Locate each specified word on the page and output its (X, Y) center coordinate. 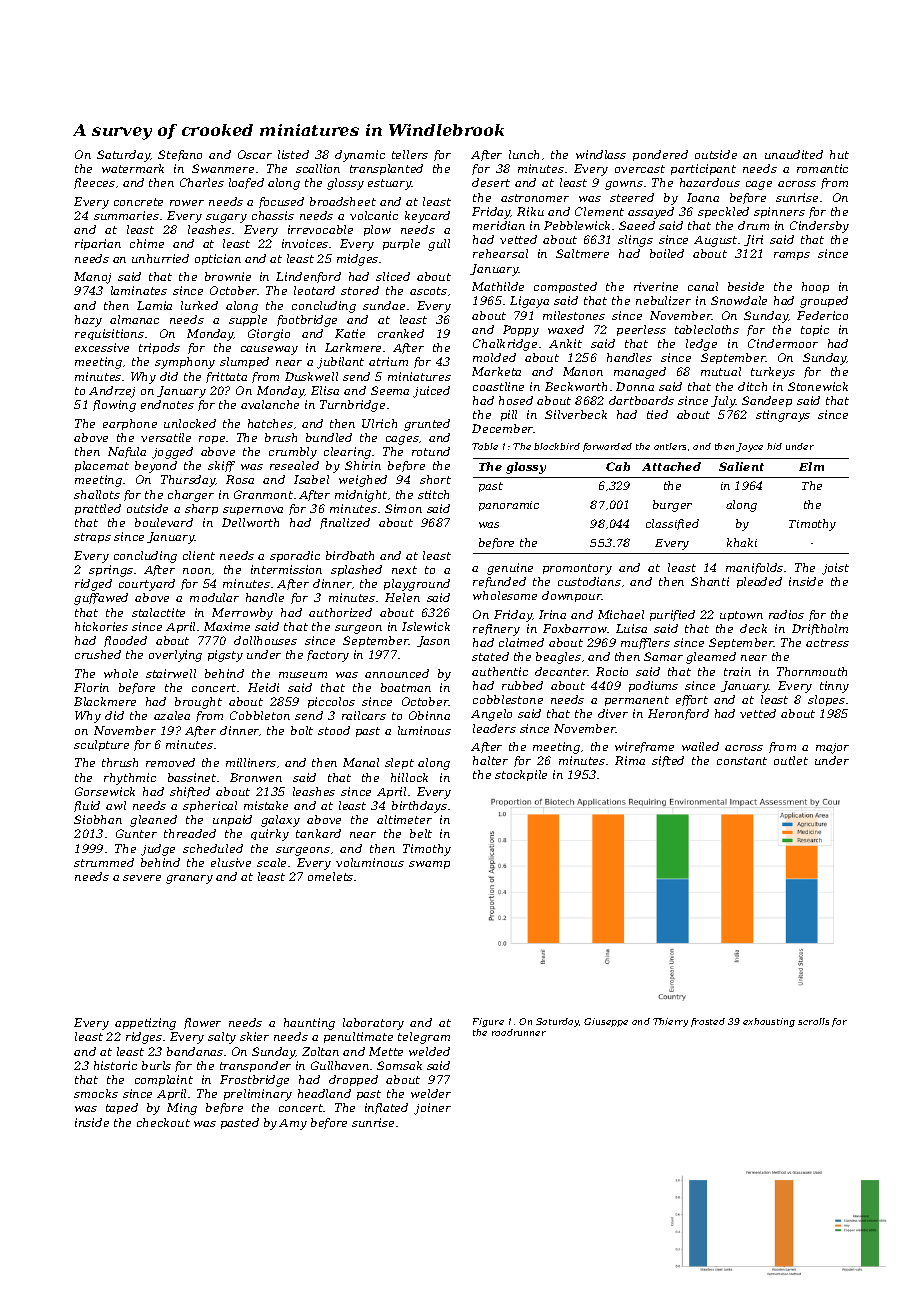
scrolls (813, 1021)
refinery (496, 630)
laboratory (373, 1024)
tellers (410, 154)
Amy (293, 1124)
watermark (133, 168)
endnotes (167, 404)
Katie (350, 333)
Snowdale (739, 300)
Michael (621, 614)
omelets (330, 876)
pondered (660, 155)
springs (111, 571)
